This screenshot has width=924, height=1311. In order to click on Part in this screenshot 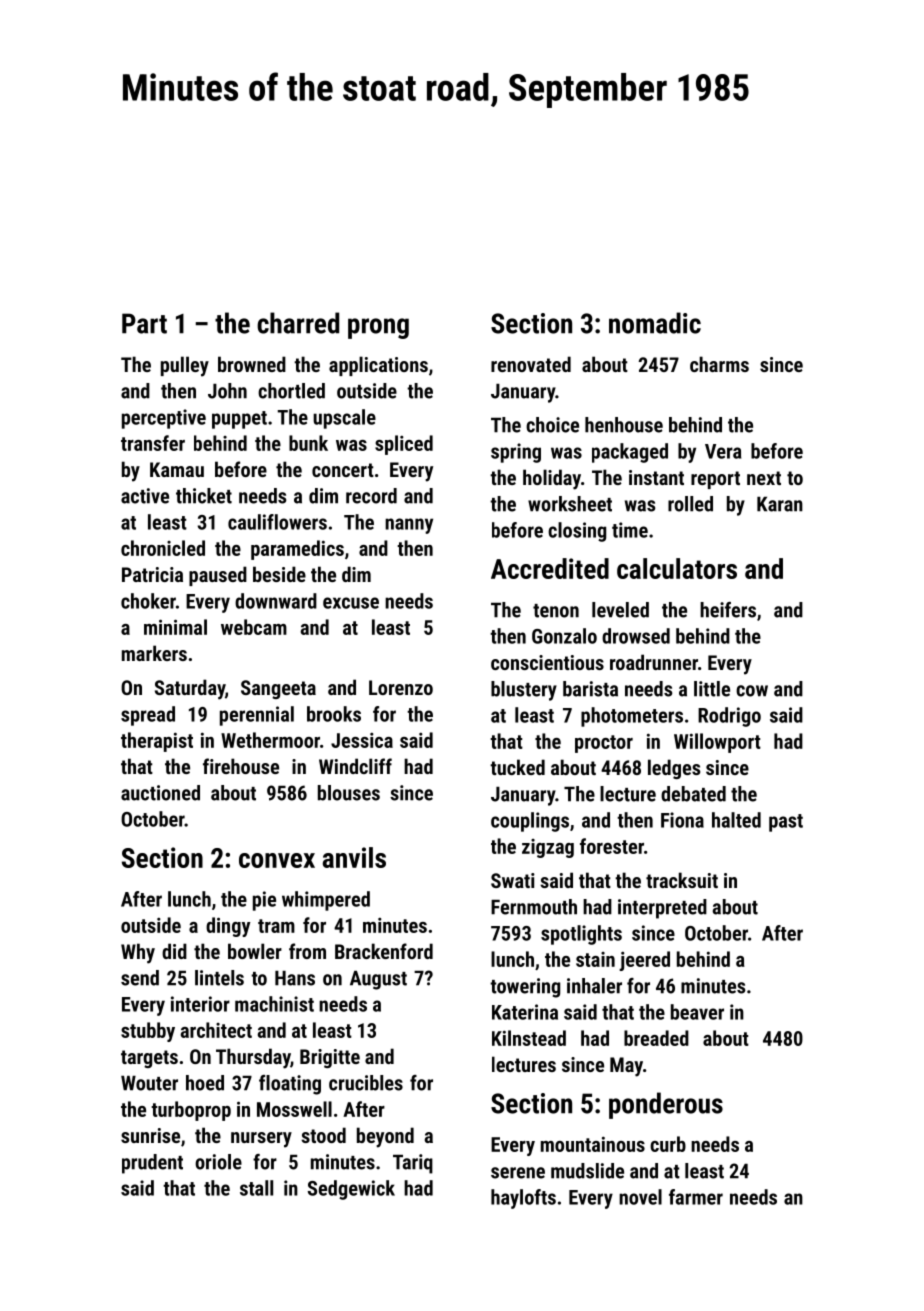, I will do `click(144, 323)`.
